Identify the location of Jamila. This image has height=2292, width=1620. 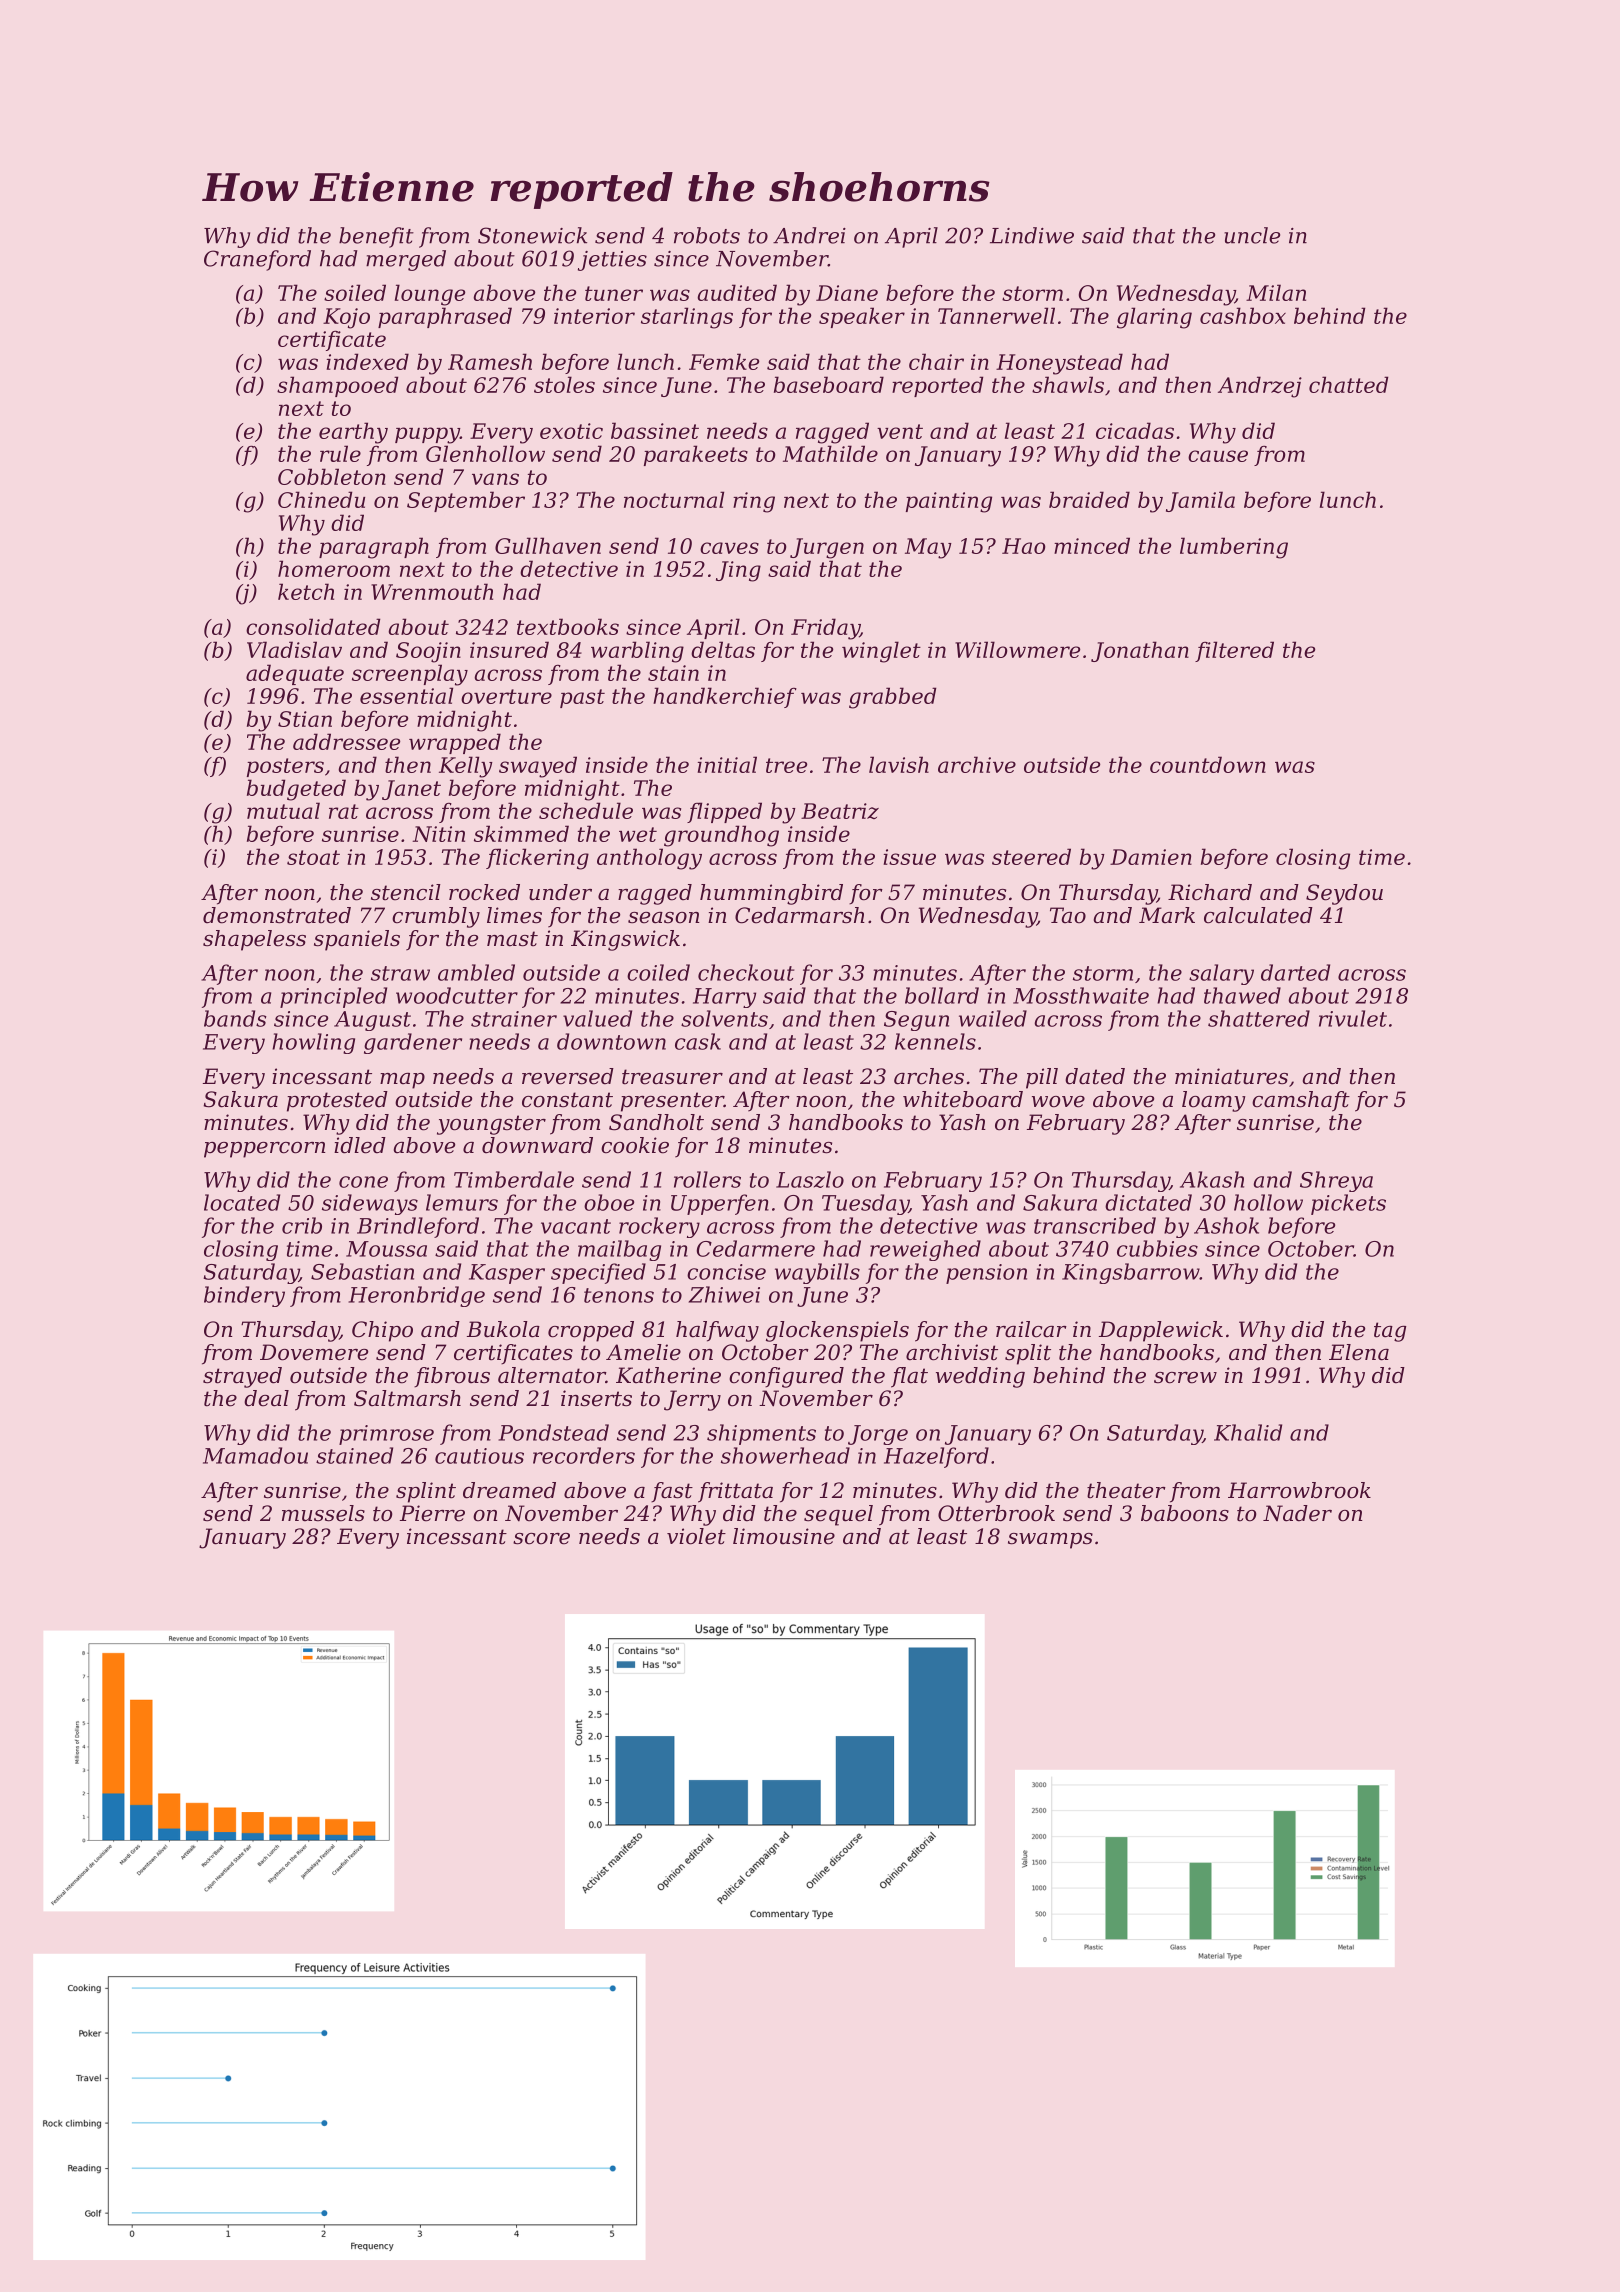
(1200, 501).
